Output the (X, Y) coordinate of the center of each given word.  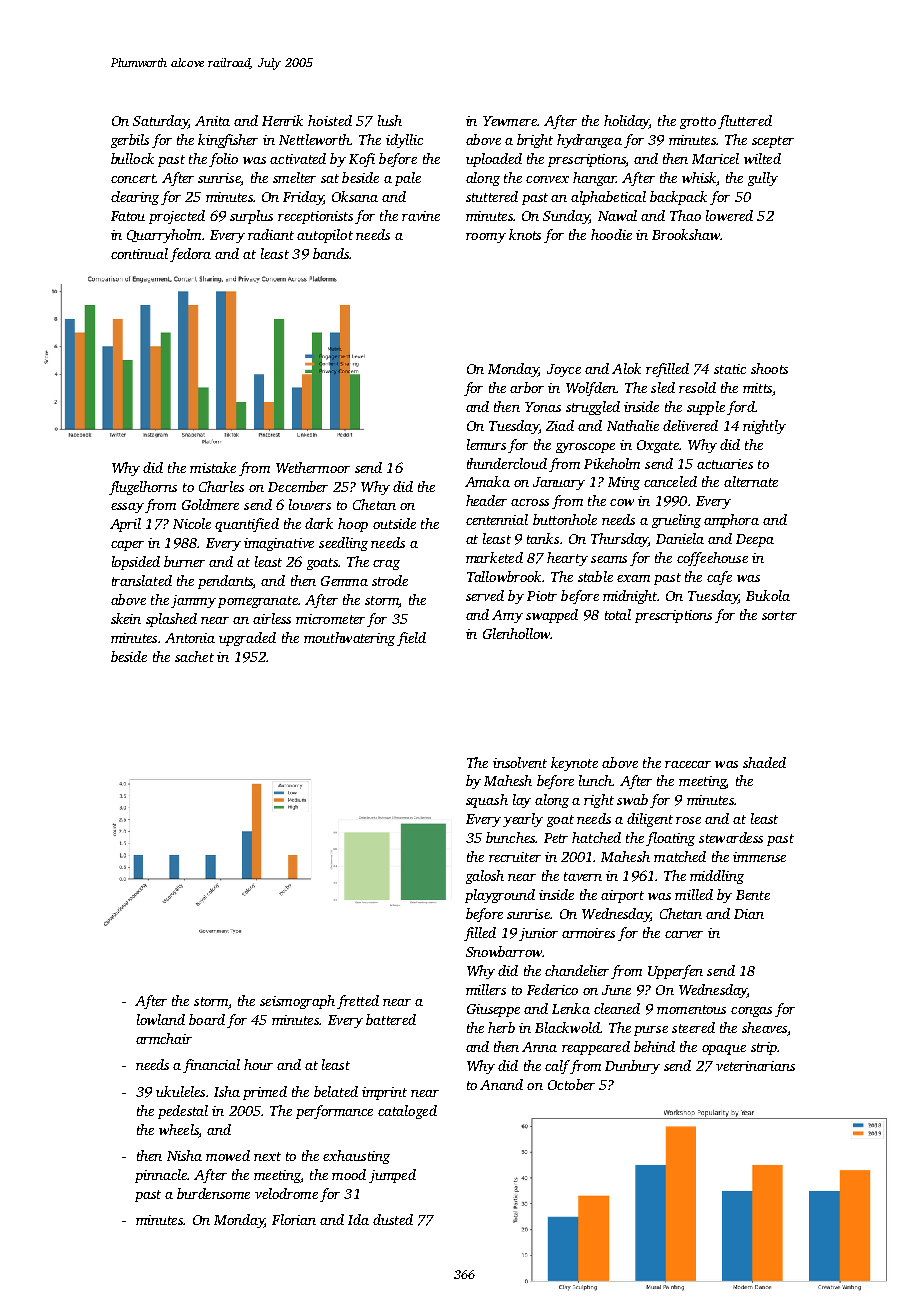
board (207, 1019)
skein (126, 618)
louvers (310, 504)
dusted (393, 1219)
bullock (132, 158)
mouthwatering (349, 639)
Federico (552, 989)
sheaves (764, 1027)
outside (394, 523)
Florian (294, 1219)
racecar (688, 764)
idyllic (404, 141)
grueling (676, 521)
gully (763, 179)
